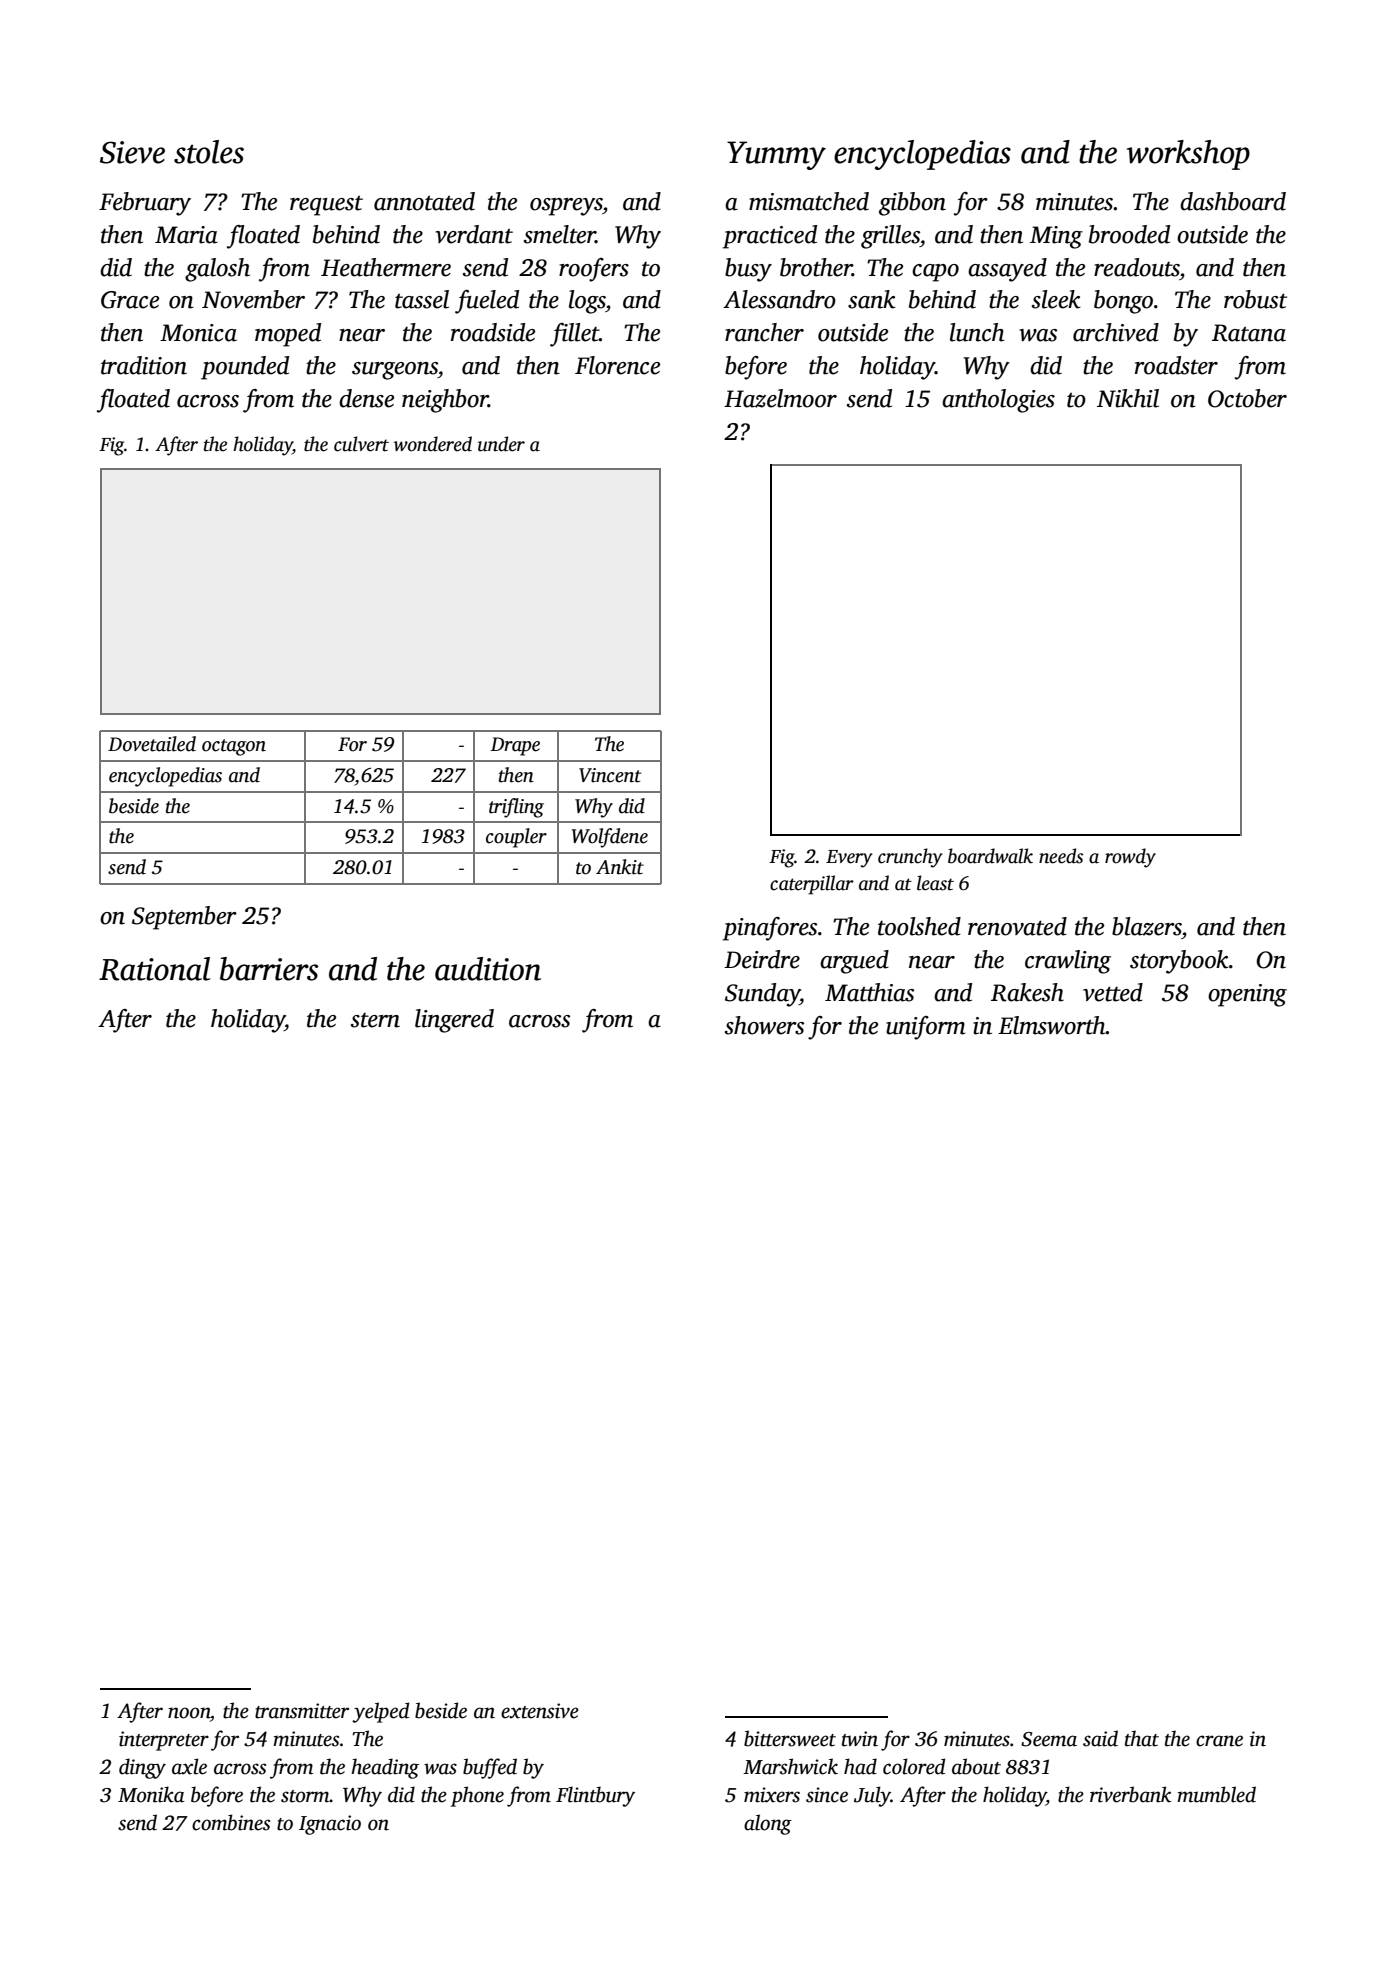  What do you see at coordinates (209, 152) in the screenshot?
I see `stoles` at bounding box center [209, 152].
